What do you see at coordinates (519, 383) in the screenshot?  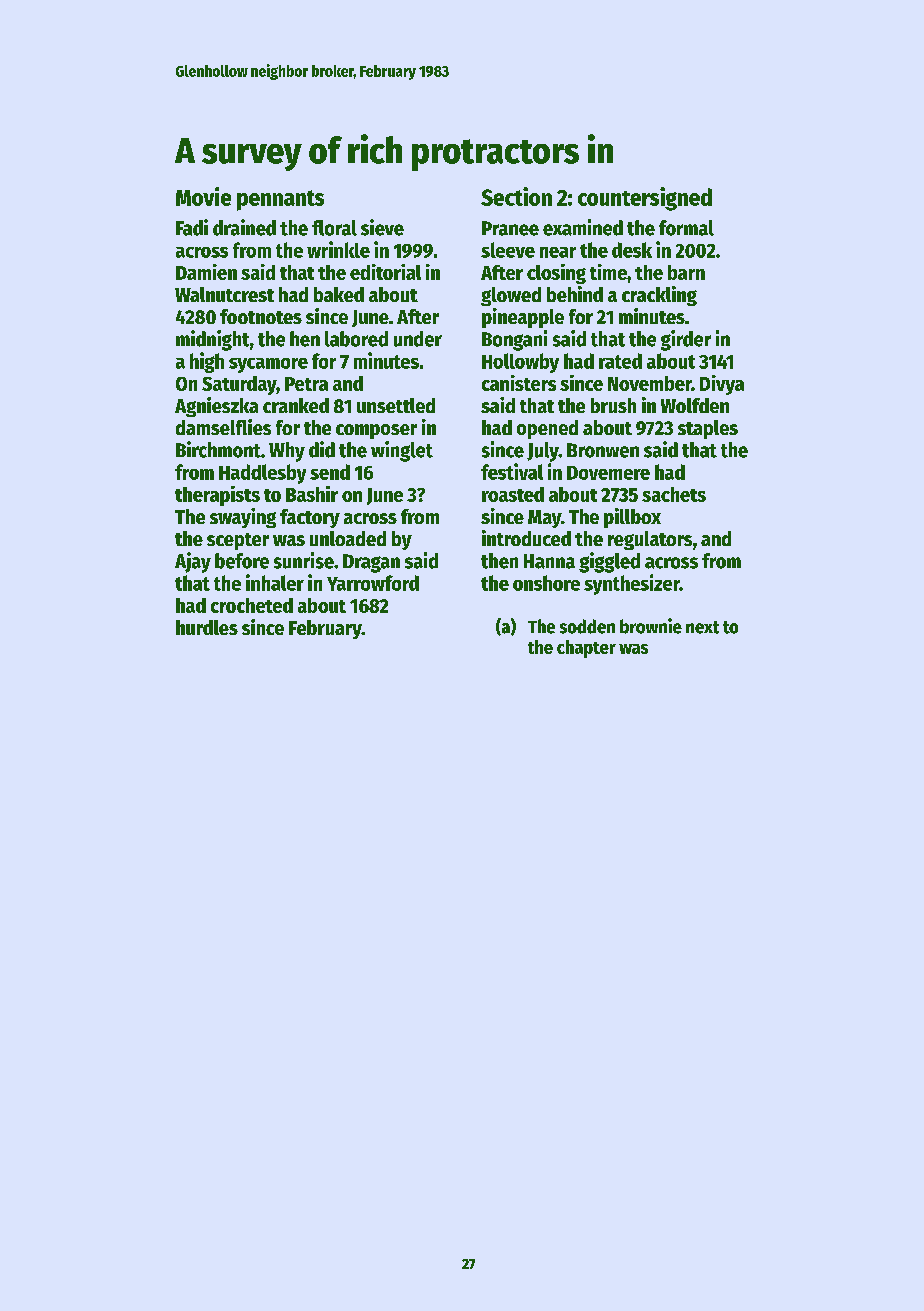 I see `canisters` at bounding box center [519, 383].
